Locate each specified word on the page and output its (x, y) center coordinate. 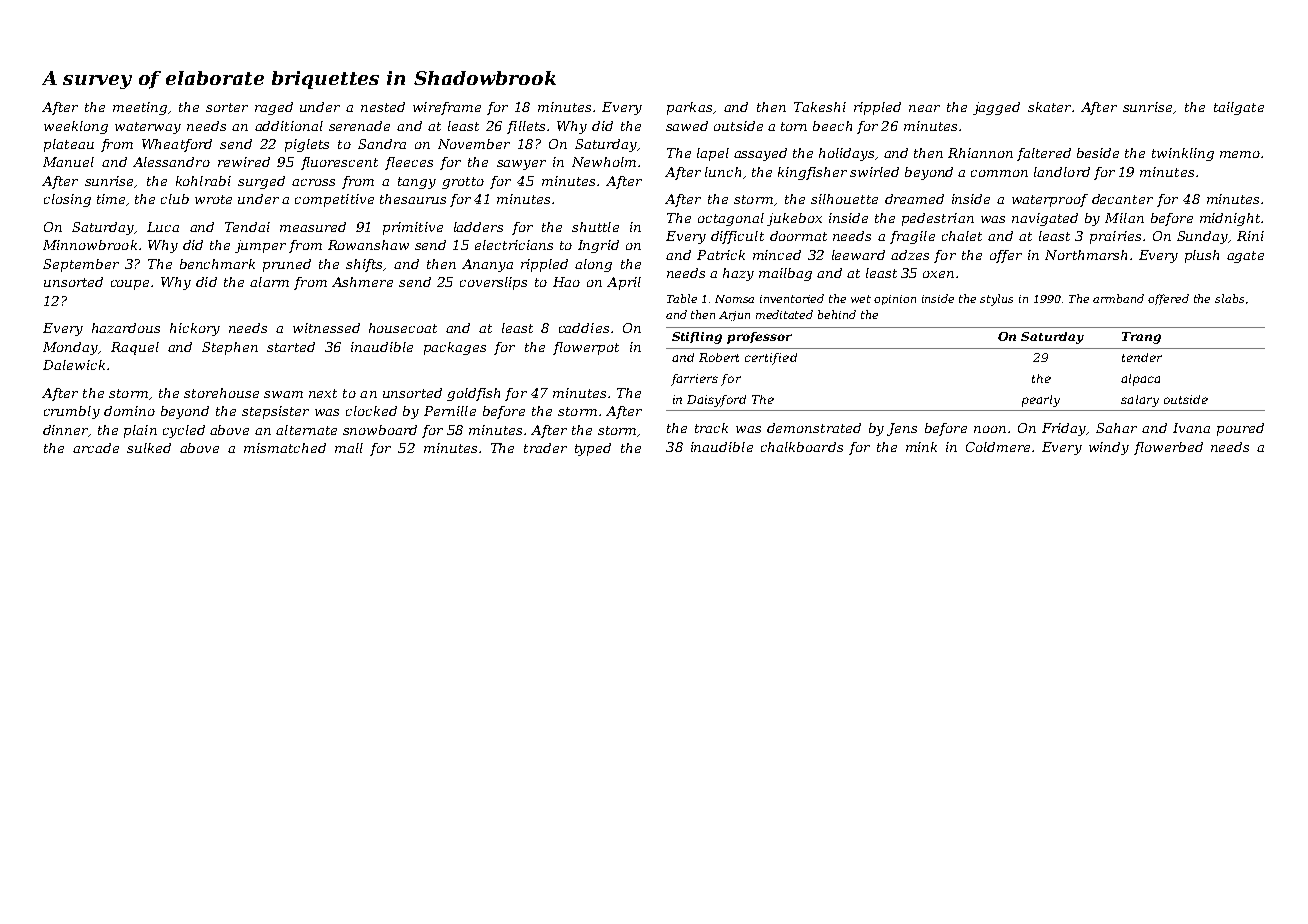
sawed (687, 126)
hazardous (126, 328)
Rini (1250, 236)
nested (383, 107)
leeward (858, 255)
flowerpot (586, 348)
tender (1142, 357)
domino (129, 411)
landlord (1062, 172)
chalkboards (802, 447)
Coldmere (998, 447)
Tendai (247, 227)
